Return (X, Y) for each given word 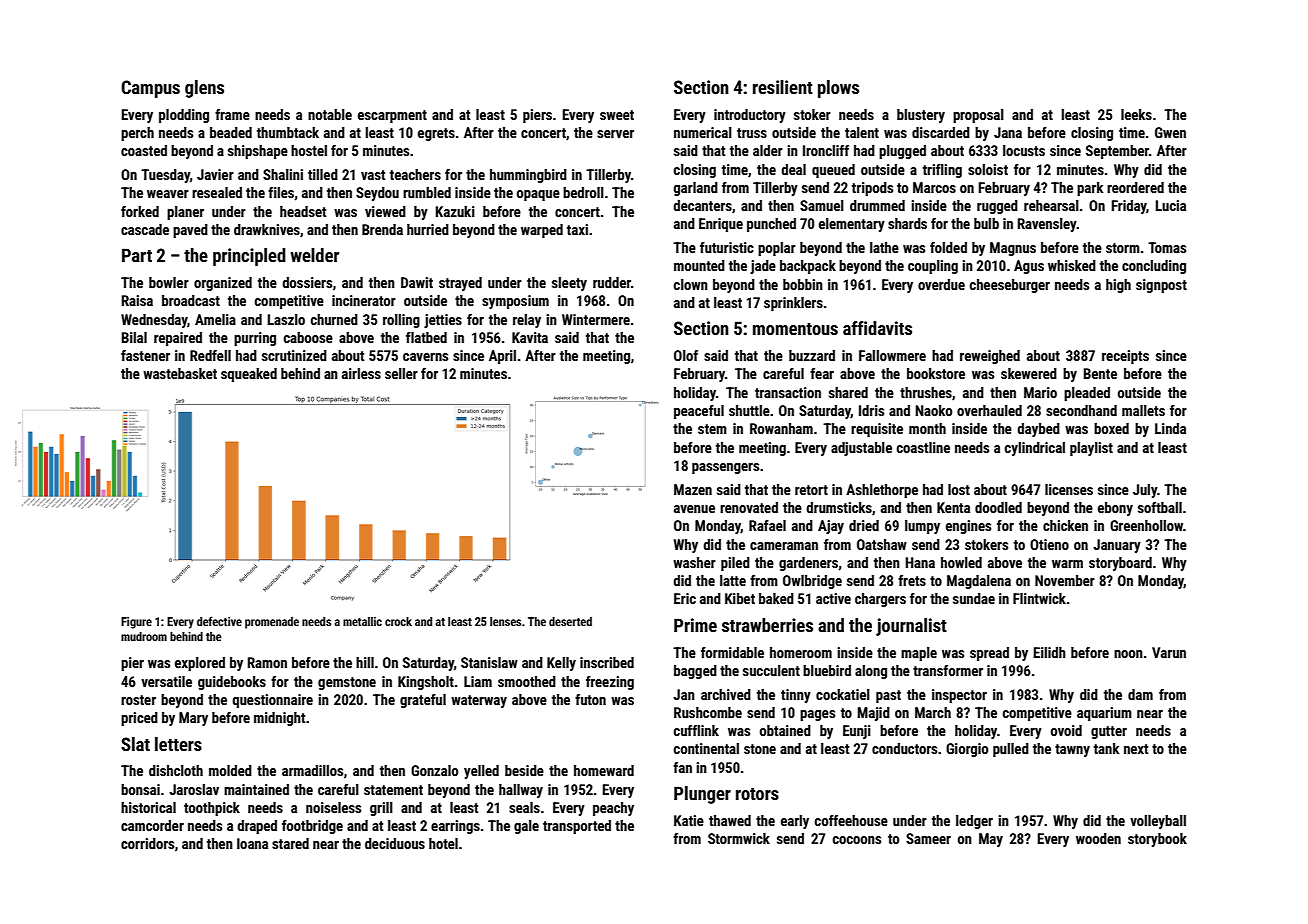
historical (148, 807)
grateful (423, 701)
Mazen (693, 489)
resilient (783, 87)
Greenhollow (1146, 525)
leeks (1136, 114)
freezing (610, 683)
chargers (880, 600)
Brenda (382, 229)
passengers (725, 468)
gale (526, 827)
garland (695, 189)
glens (204, 89)
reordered (1135, 187)
